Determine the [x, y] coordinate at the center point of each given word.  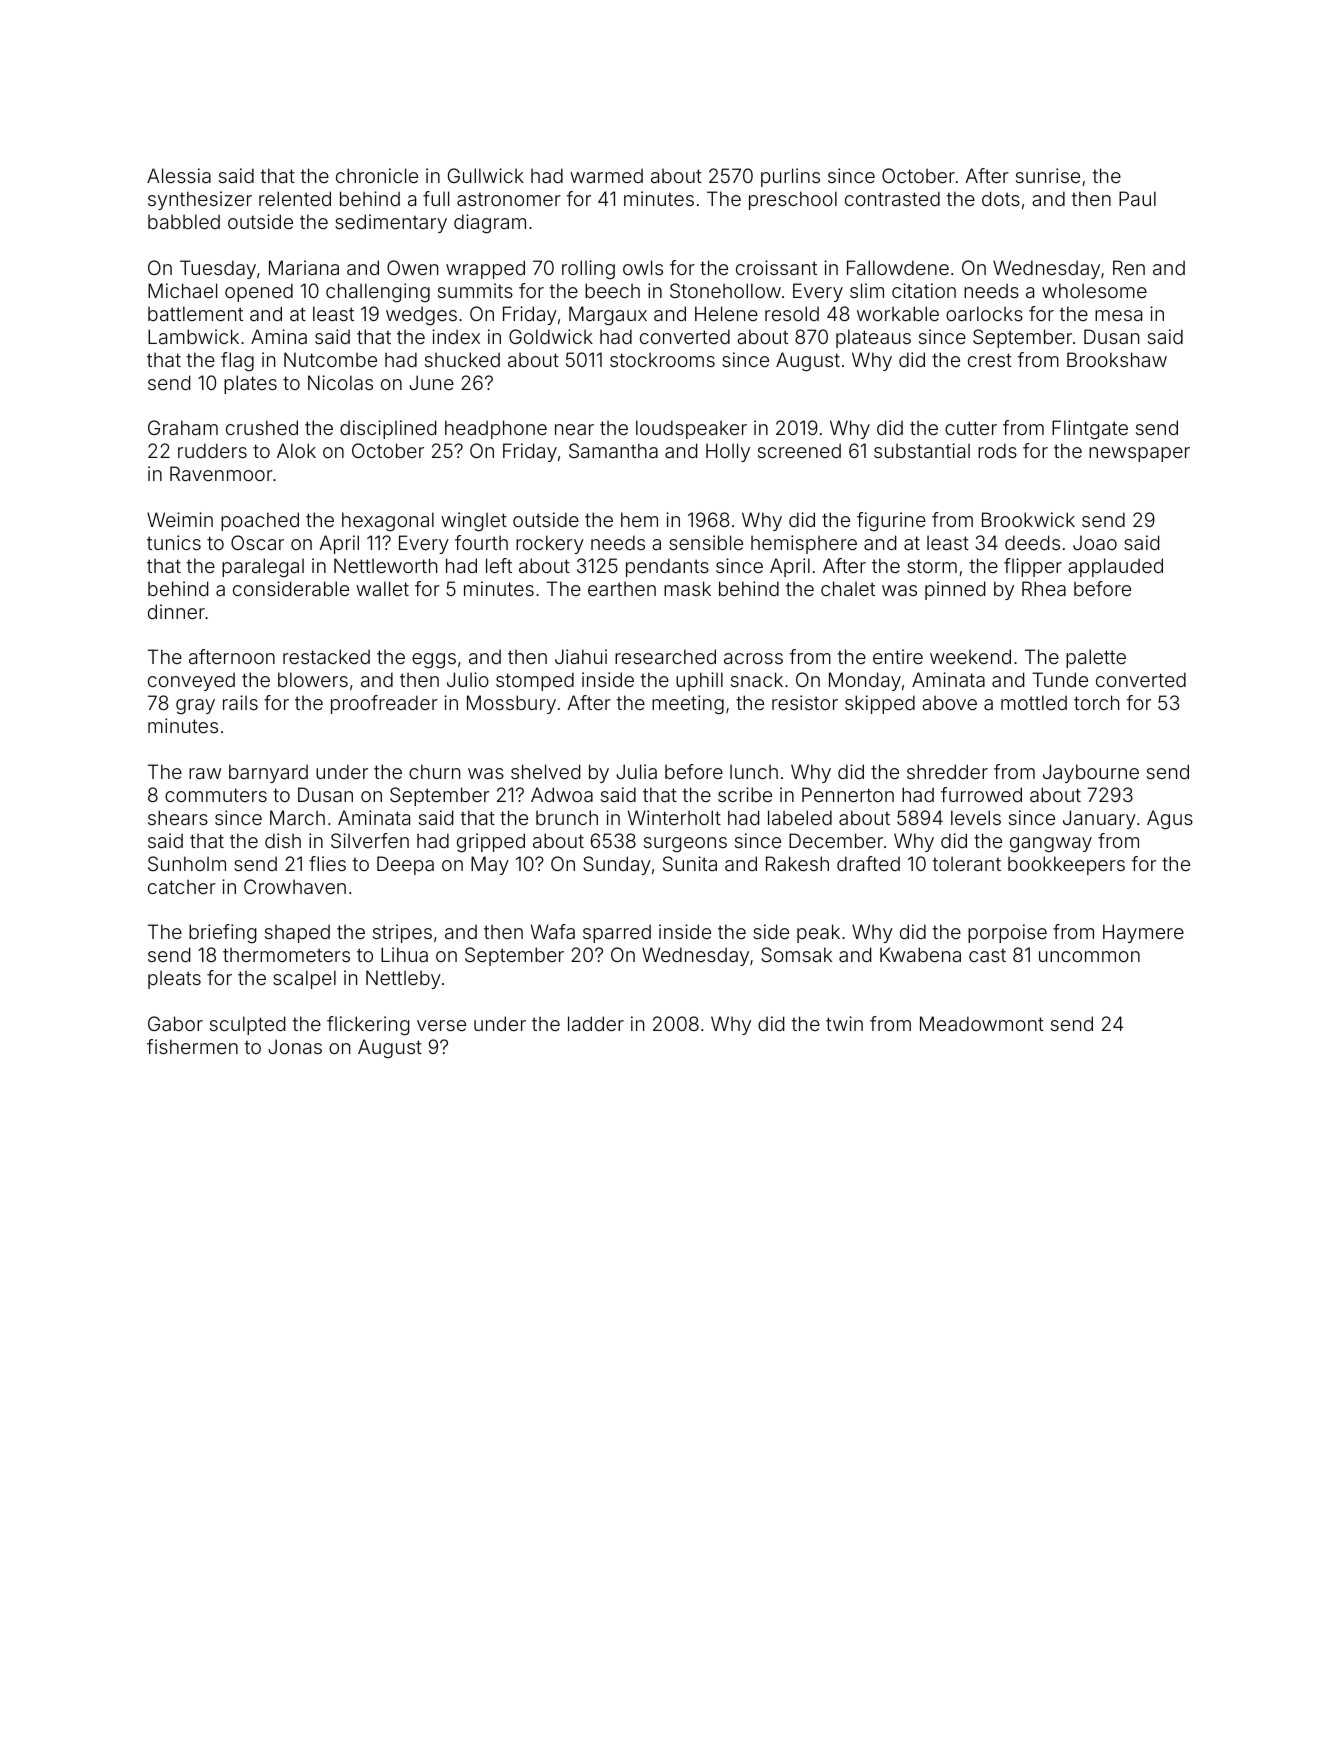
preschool [793, 200]
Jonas [295, 1046]
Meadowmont [982, 1023]
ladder [596, 1023]
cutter [971, 428]
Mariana [304, 267]
